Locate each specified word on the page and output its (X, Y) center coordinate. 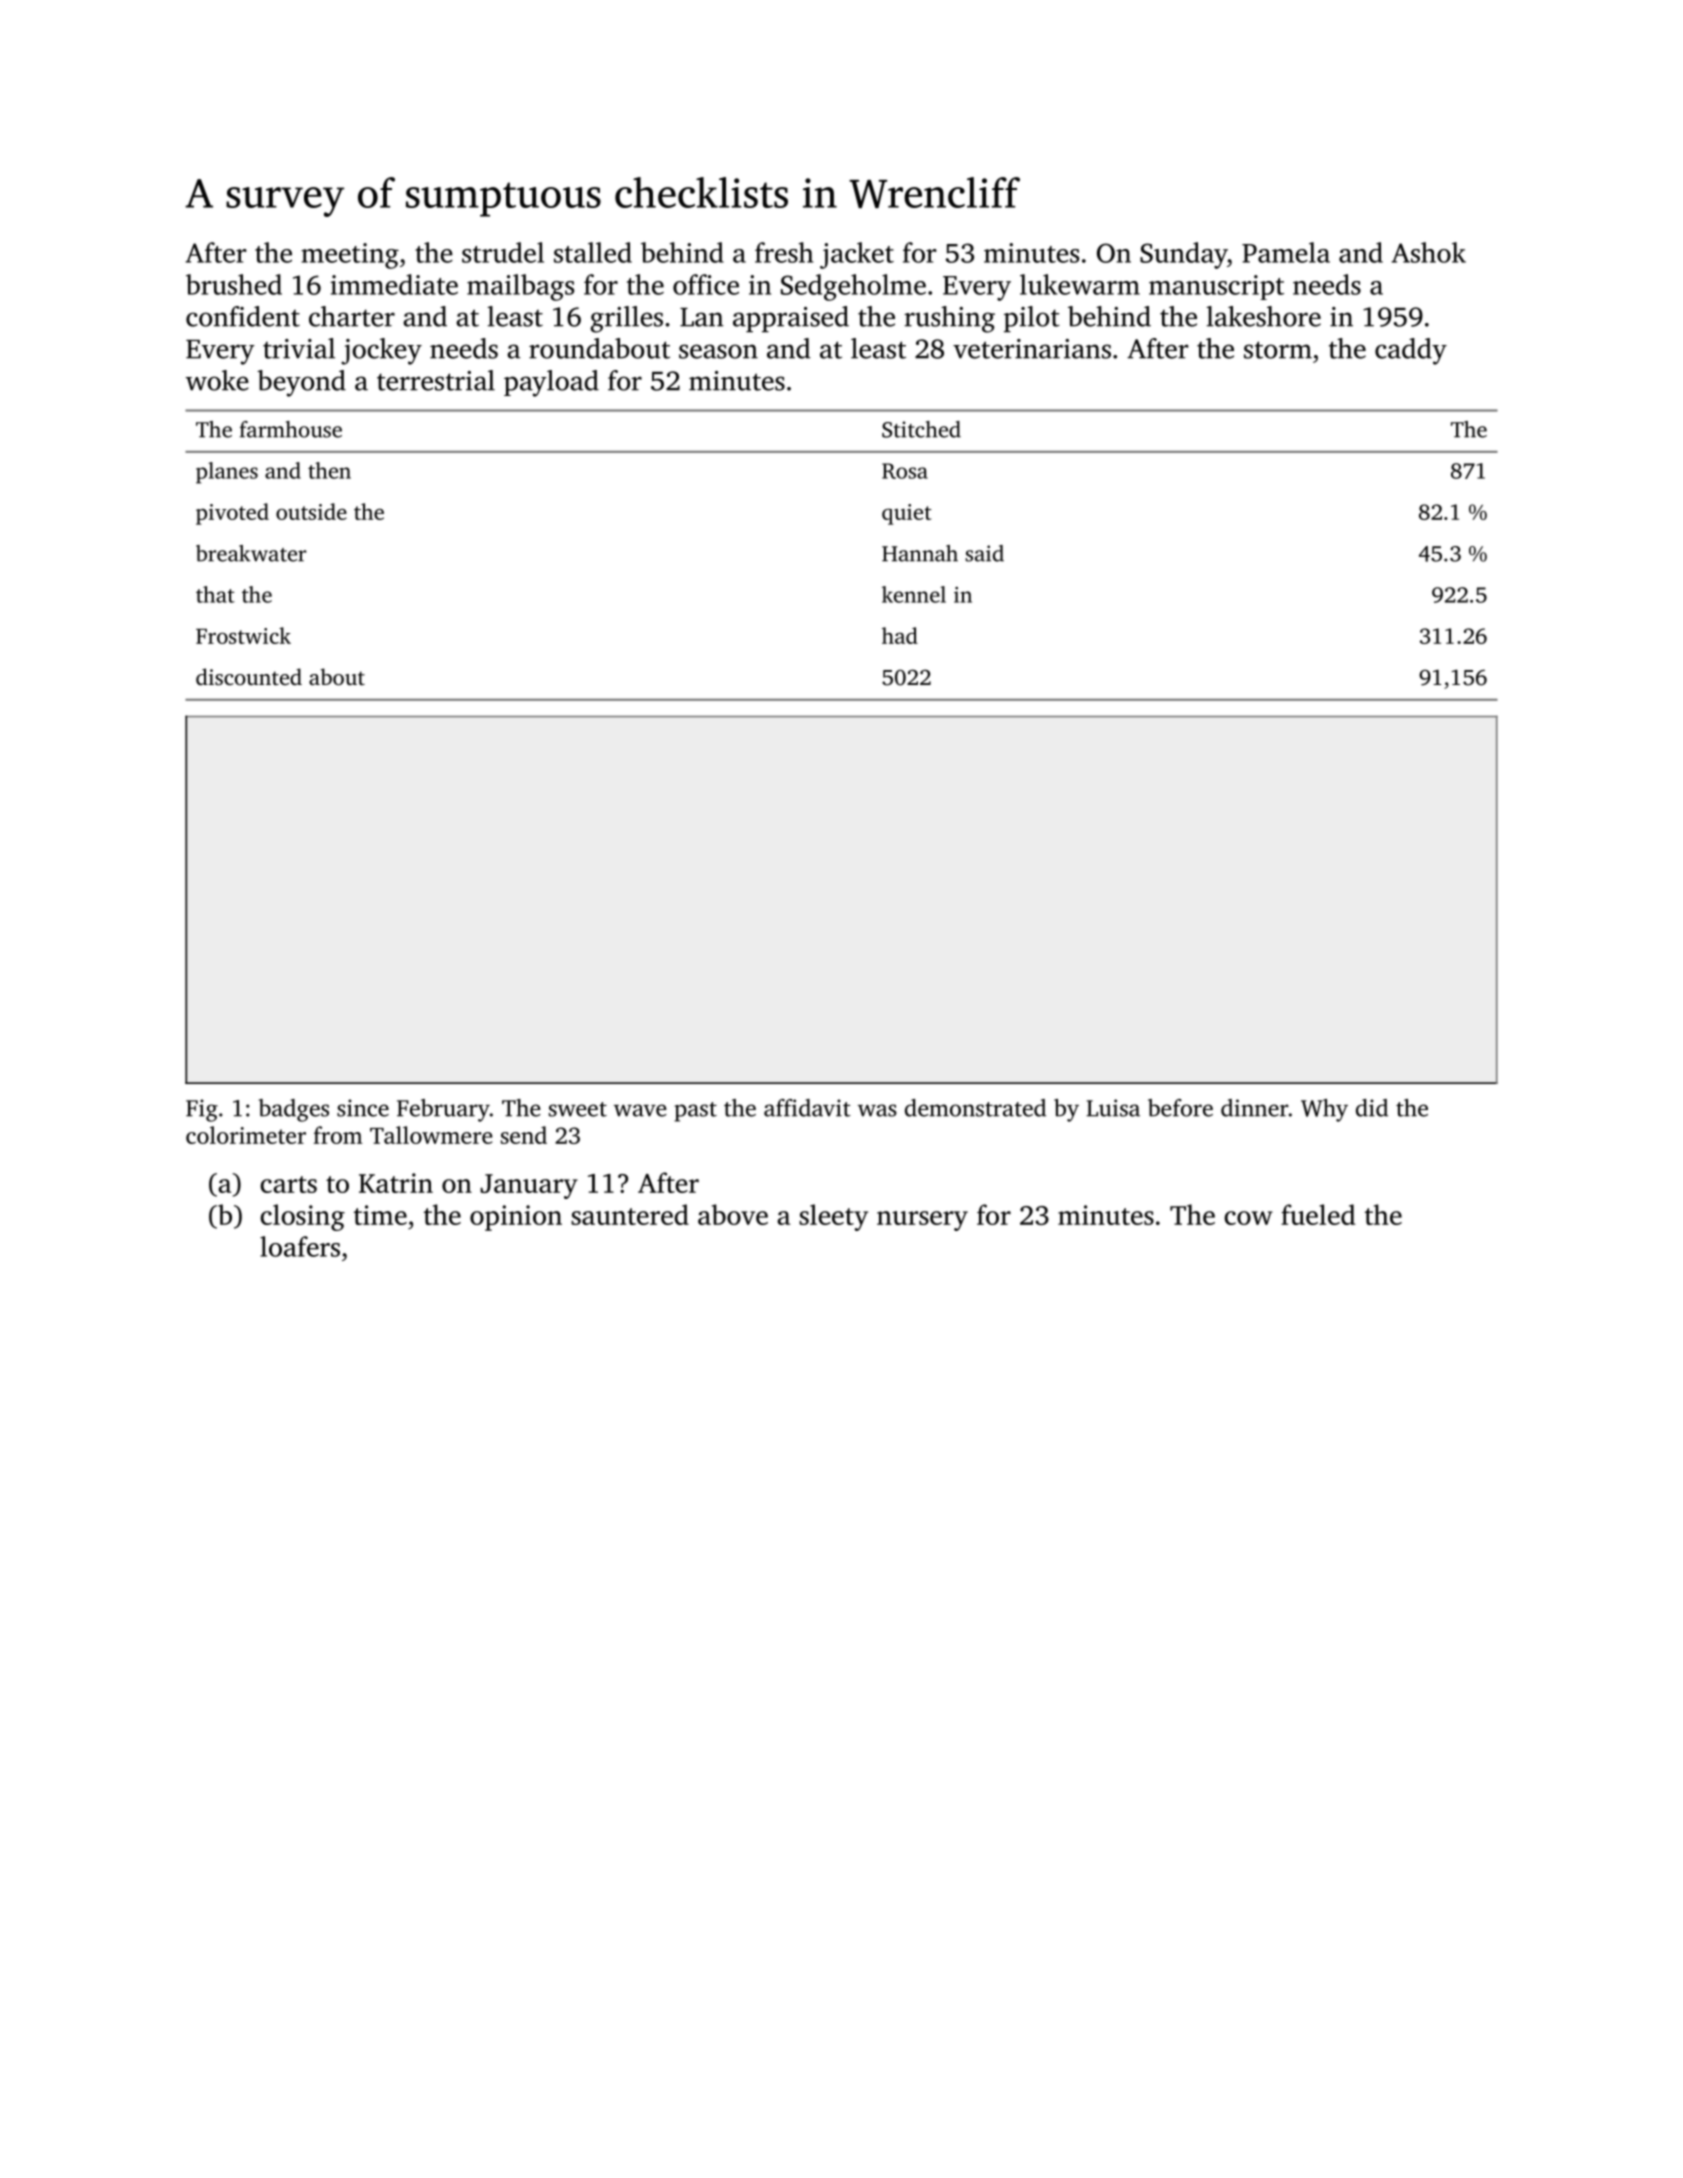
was (877, 1110)
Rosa (905, 471)
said (985, 553)
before (1180, 1108)
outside (311, 511)
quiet (906, 514)
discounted (249, 676)
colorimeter (246, 1135)
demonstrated (975, 1108)
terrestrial (436, 380)
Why (1324, 1110)
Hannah (920, 553)
